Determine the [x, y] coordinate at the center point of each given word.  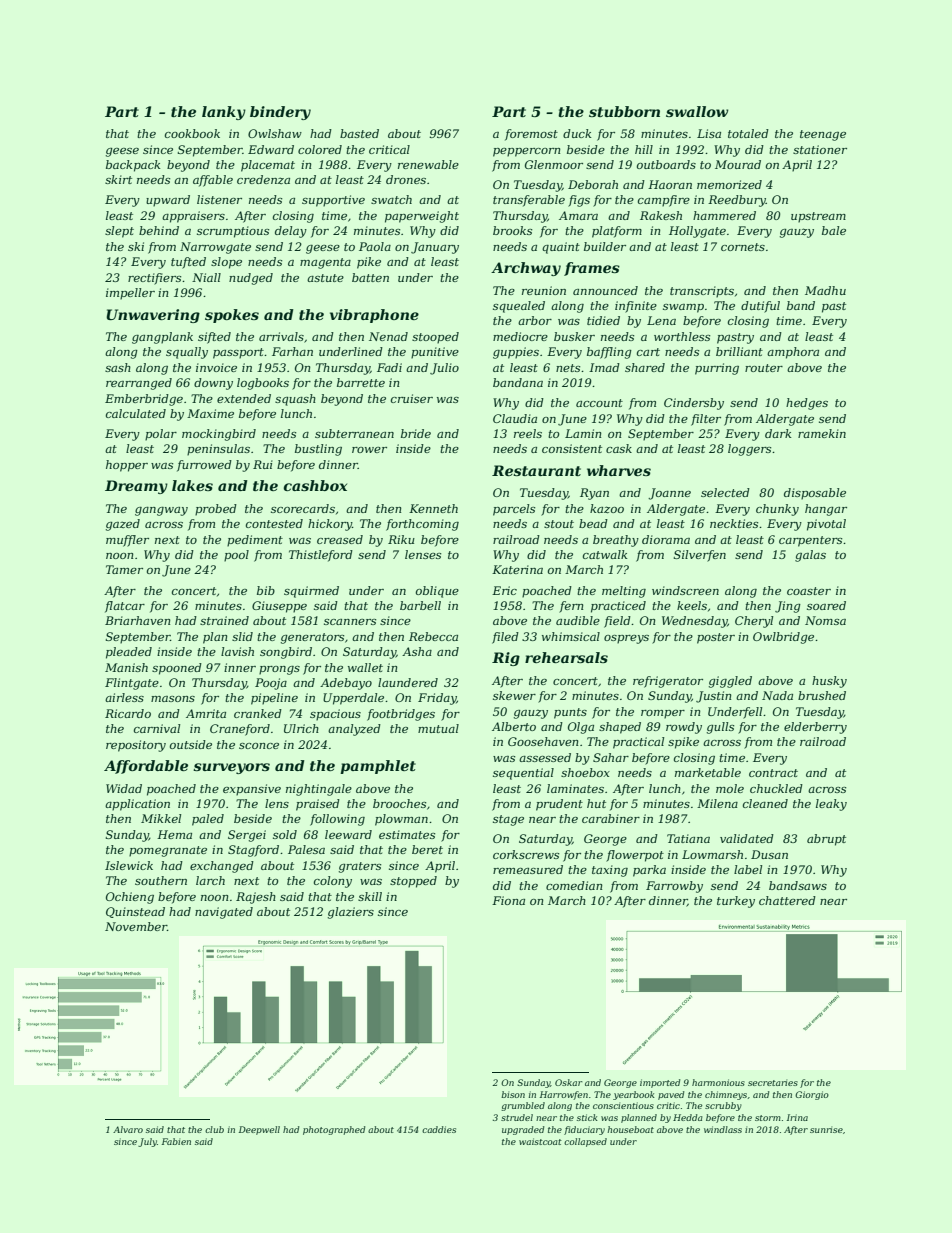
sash [118, 367]
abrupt [826, 840]
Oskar [568, 1082]
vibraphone [374, 316]
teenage [823, 135]
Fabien [176, 1141]
